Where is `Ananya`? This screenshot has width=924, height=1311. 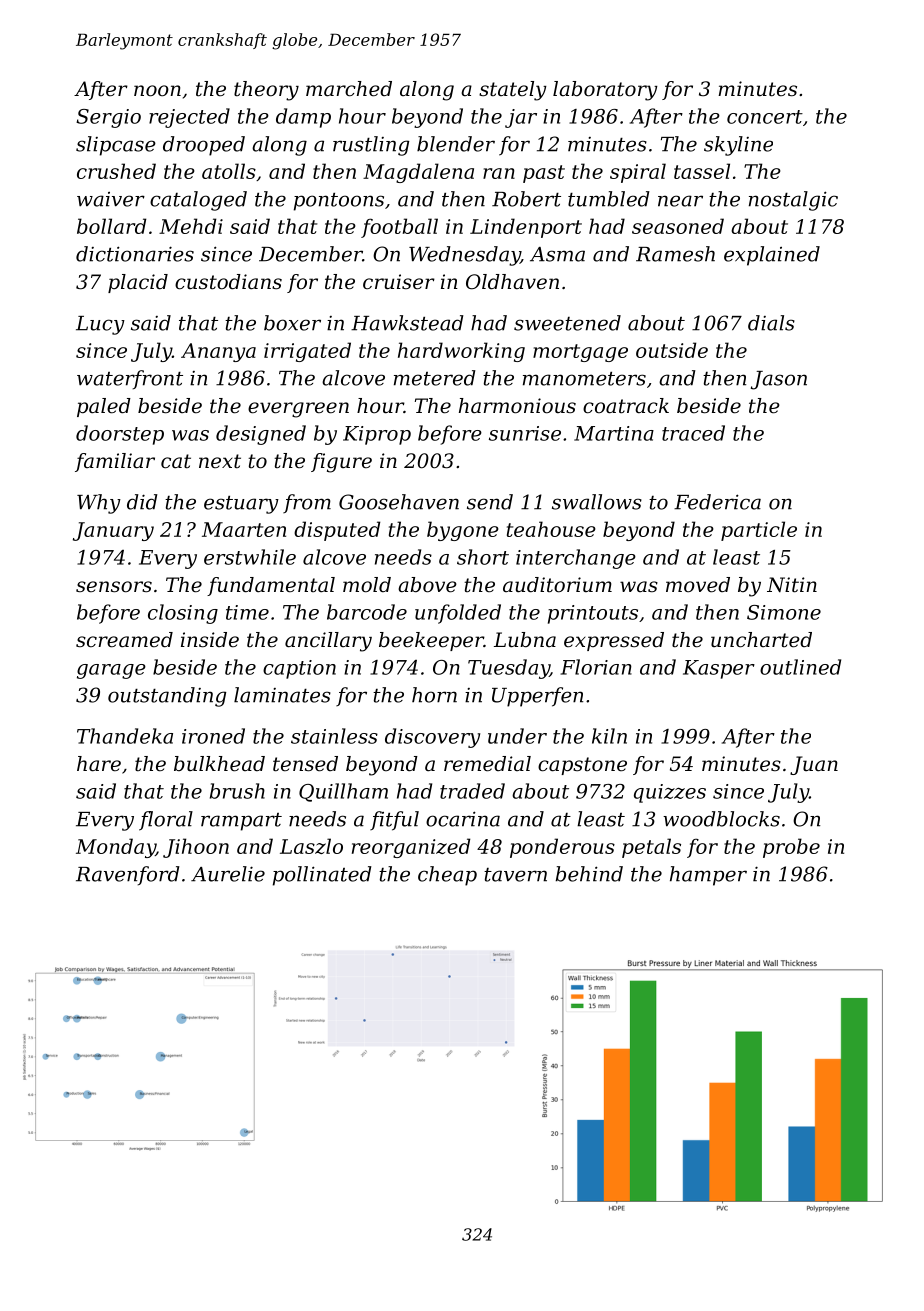 Ananya is located at coordinates (218, 352).
